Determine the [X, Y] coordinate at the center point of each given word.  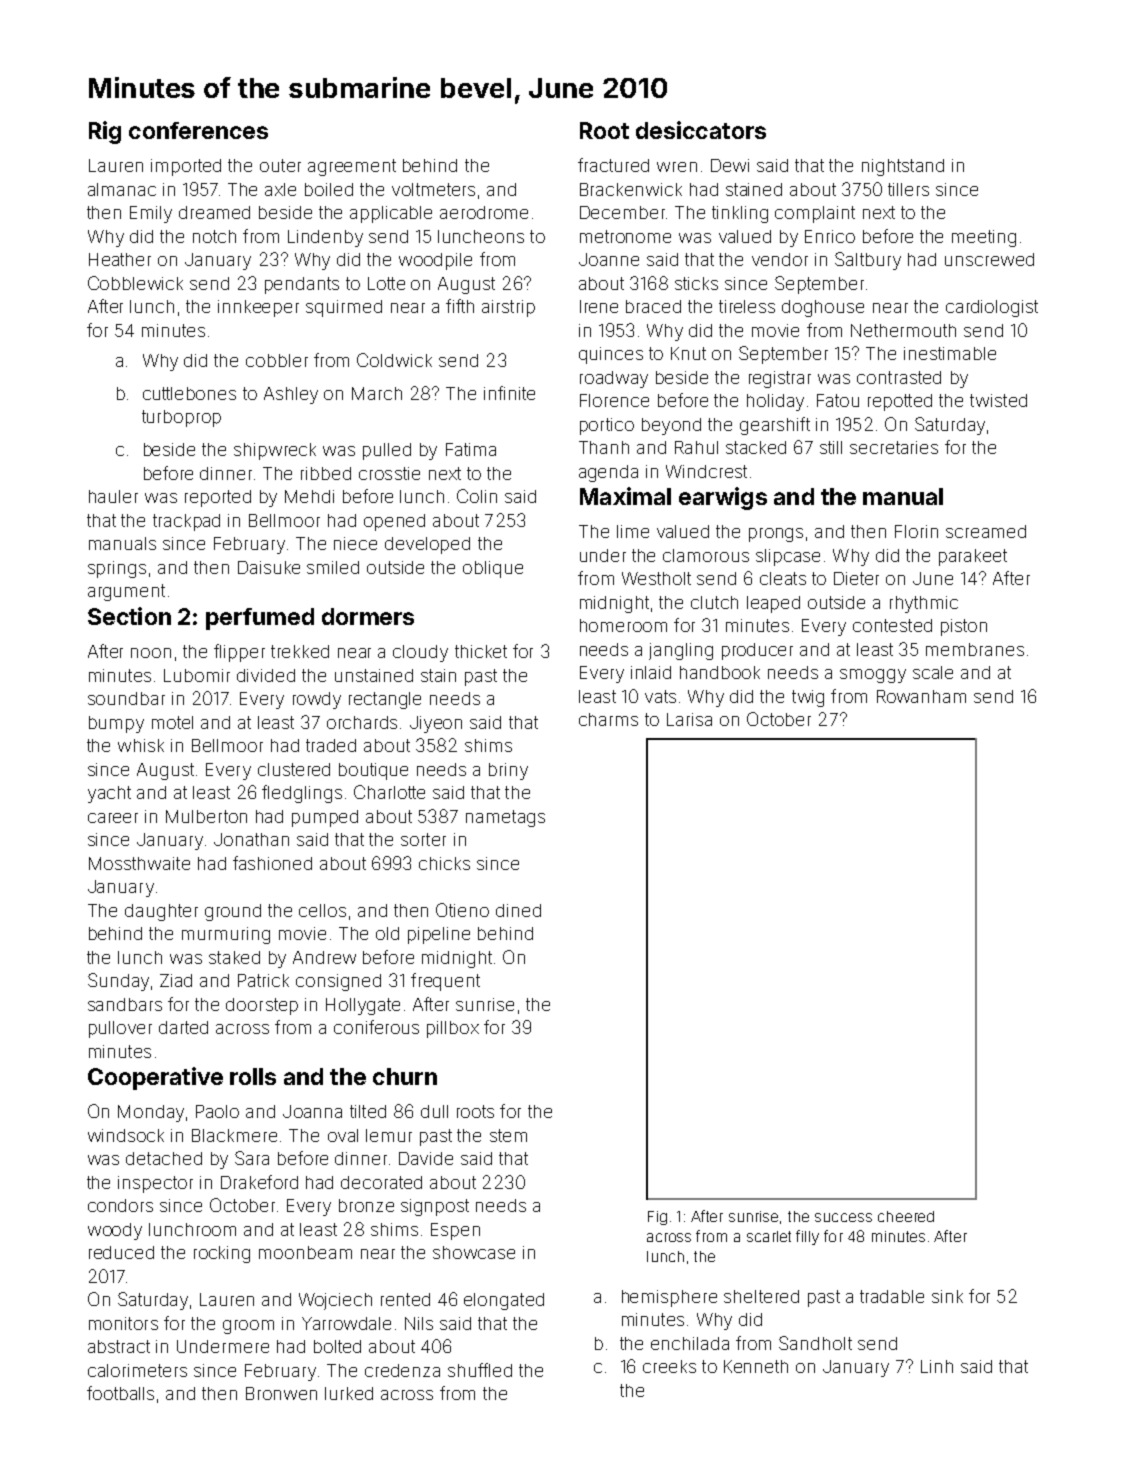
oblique [493, 569]
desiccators [701, 130]
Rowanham [921, 696]
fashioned [272, 863]
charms [608, 719]
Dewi [730, 165]
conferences [198, 130]
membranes [975, 649]
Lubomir [197, 675]
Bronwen [281, 1393]
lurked [349, 1393]
